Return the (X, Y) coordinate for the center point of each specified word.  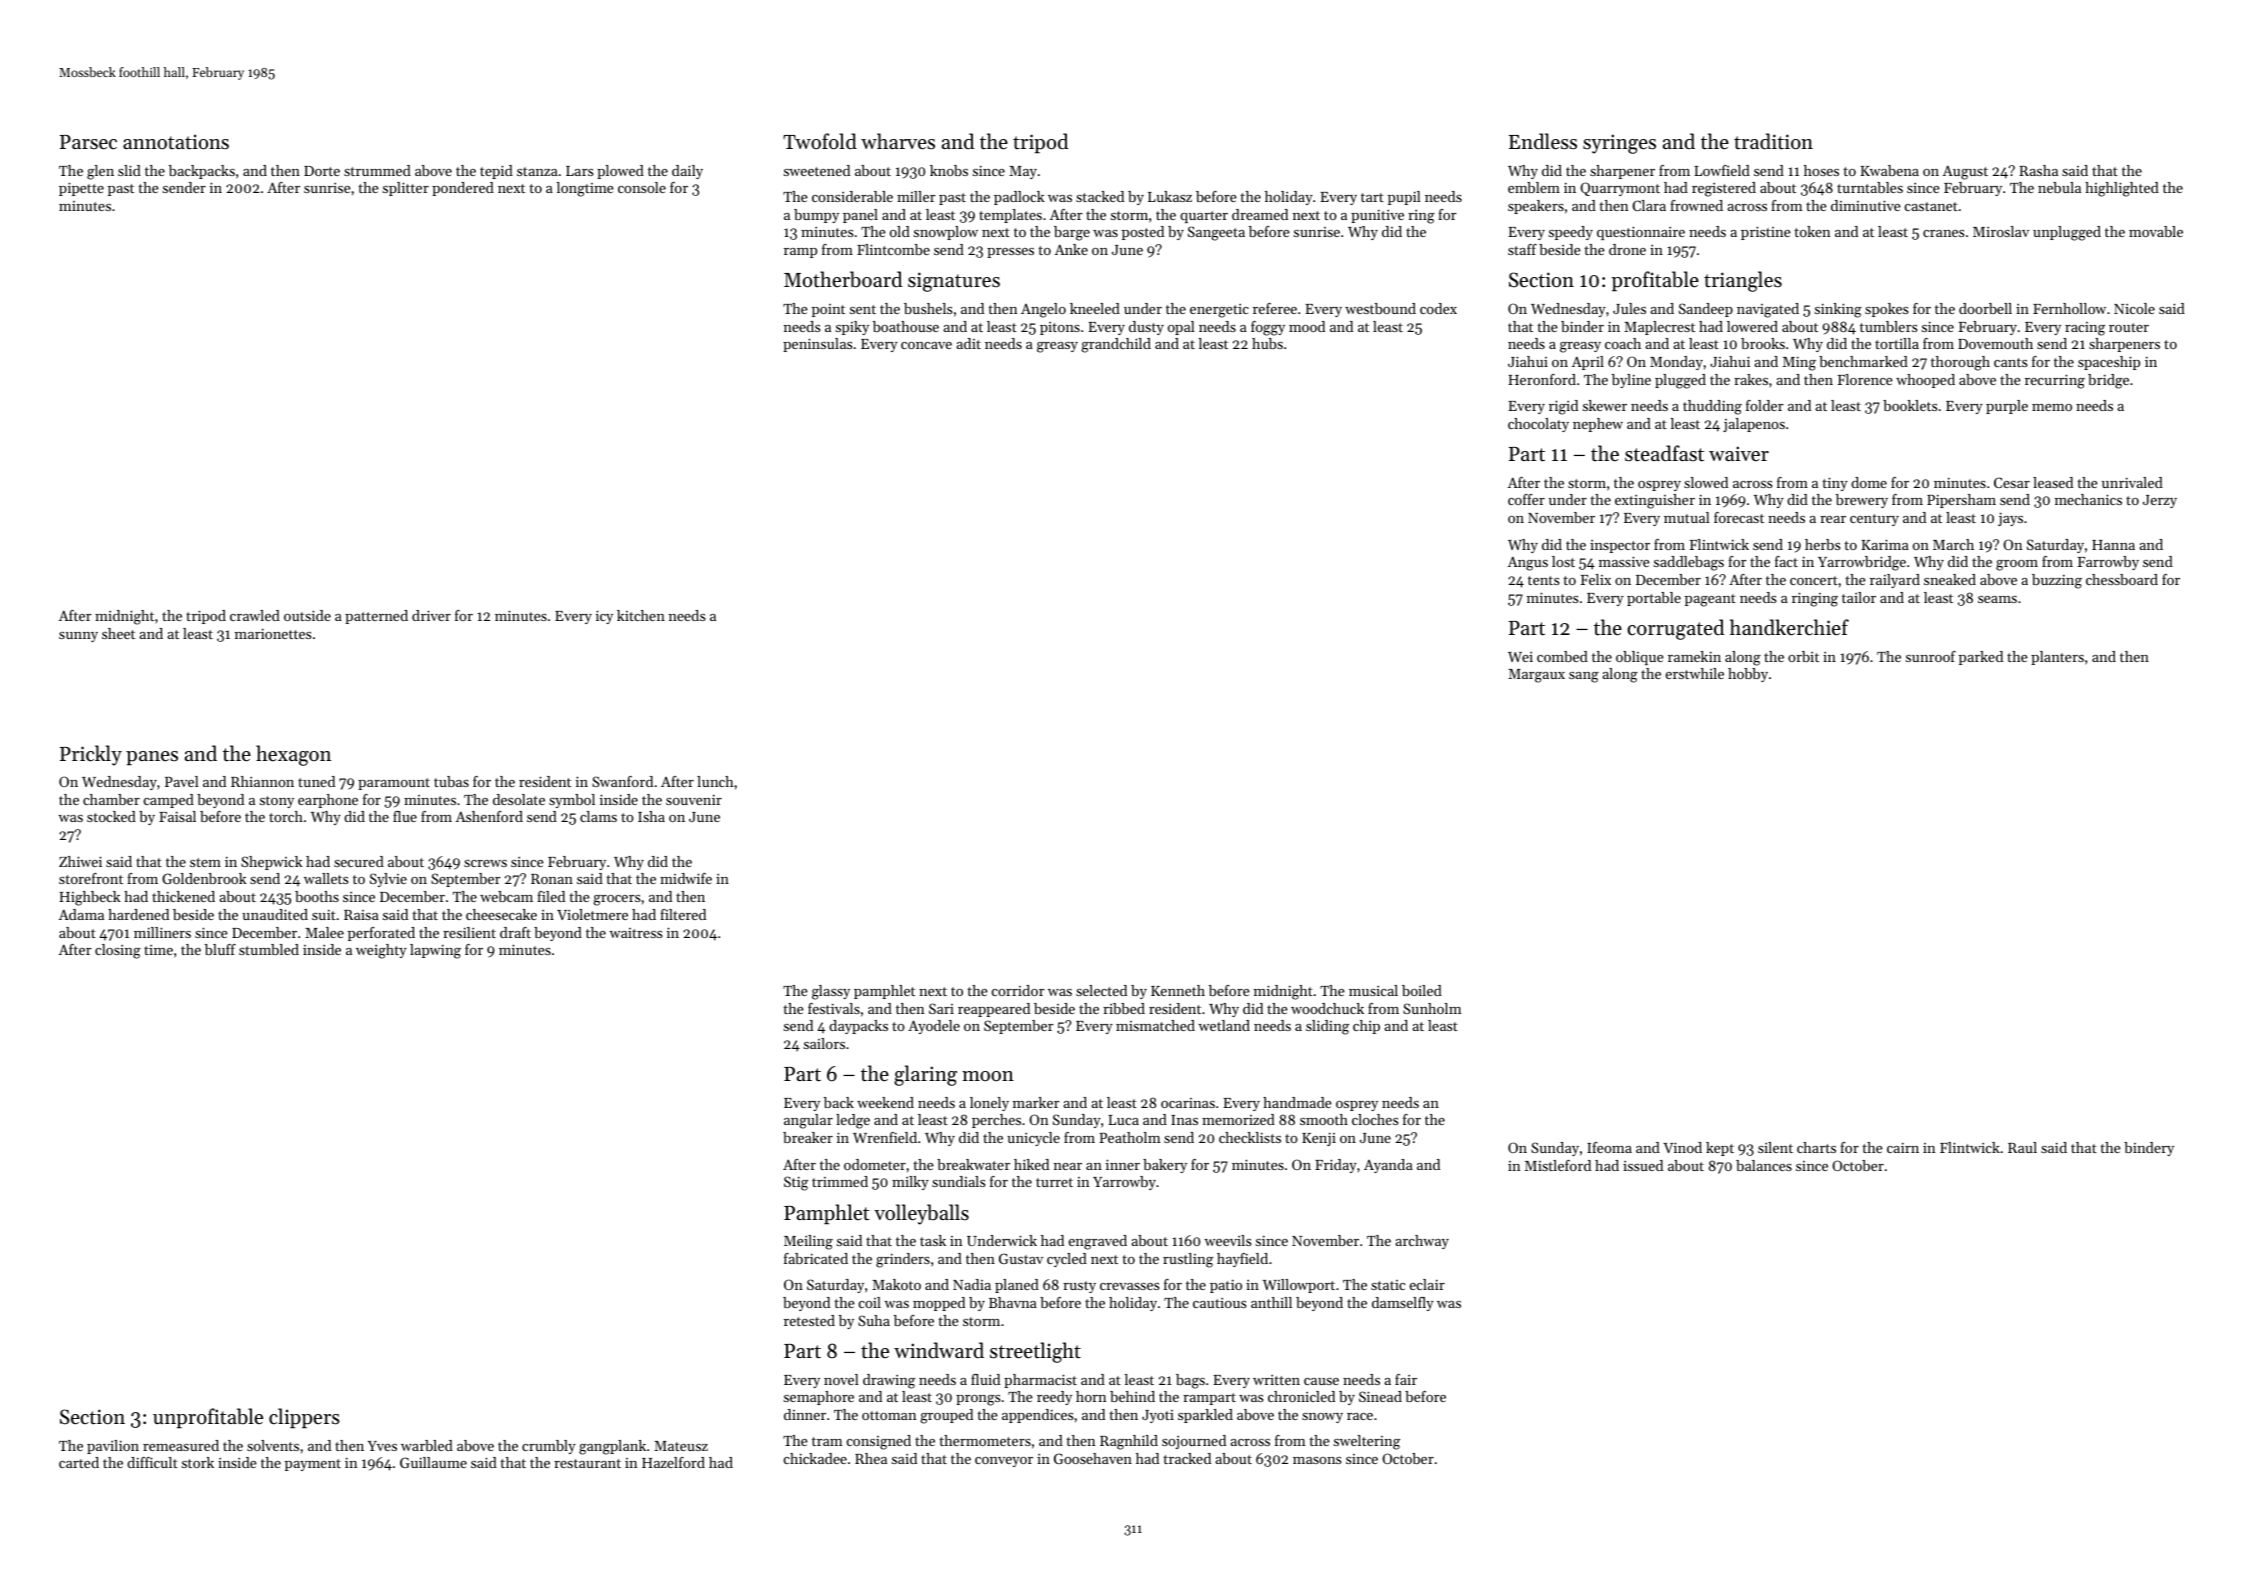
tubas (451, 781)
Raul (2022, 1147)
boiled (1422, 990)
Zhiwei (80, 861)
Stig (796, 1183)
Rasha (2038, 170)
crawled (255, 615)
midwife (686, 878)
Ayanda (1388, 1166)
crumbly (549, 1447)
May (1023, 172)
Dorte (322, 171)
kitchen (641, 615)
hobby (1748, 675)
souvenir (694, 799)
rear (1833, 519)
